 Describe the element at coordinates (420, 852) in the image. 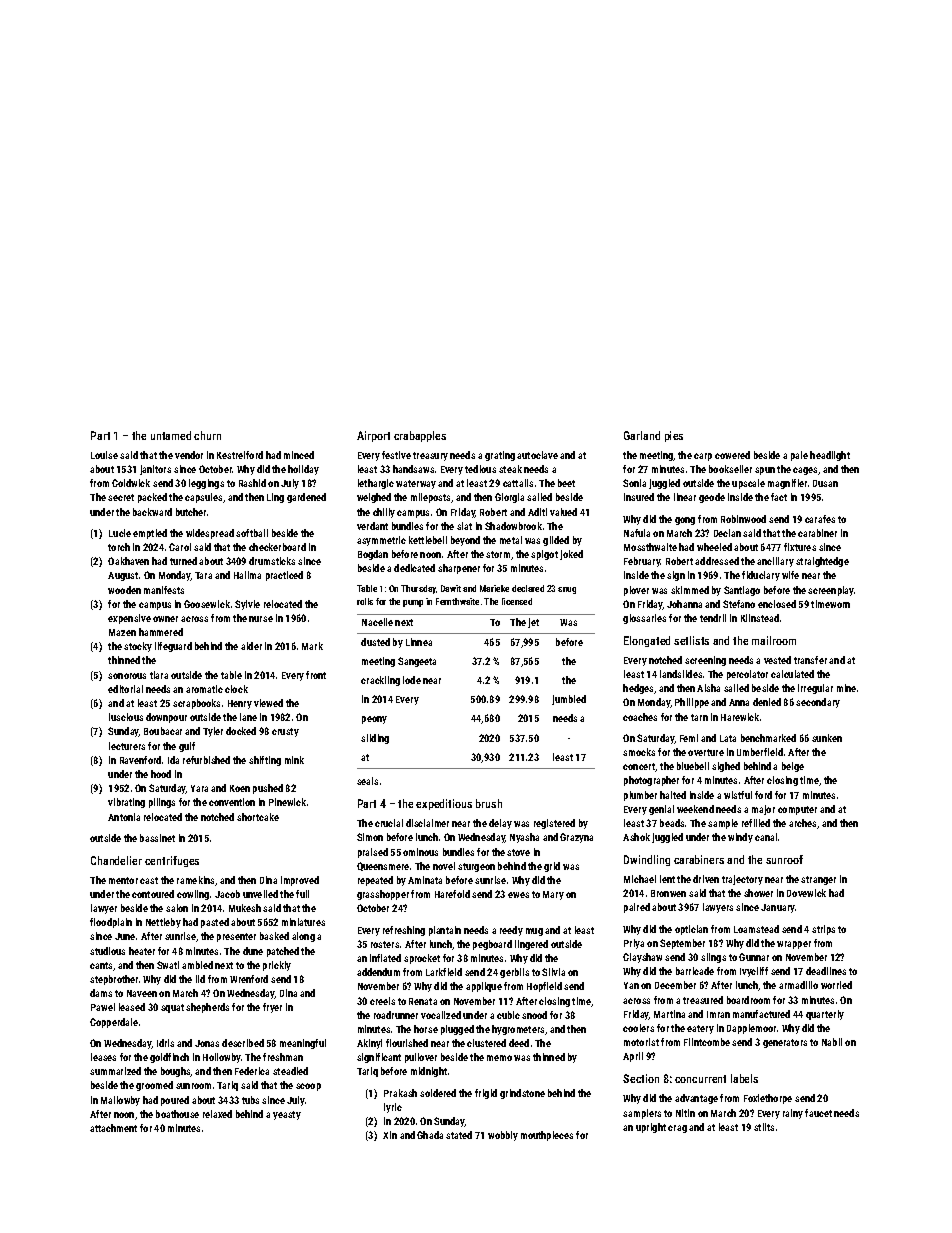

I see `ominous` at that location.
